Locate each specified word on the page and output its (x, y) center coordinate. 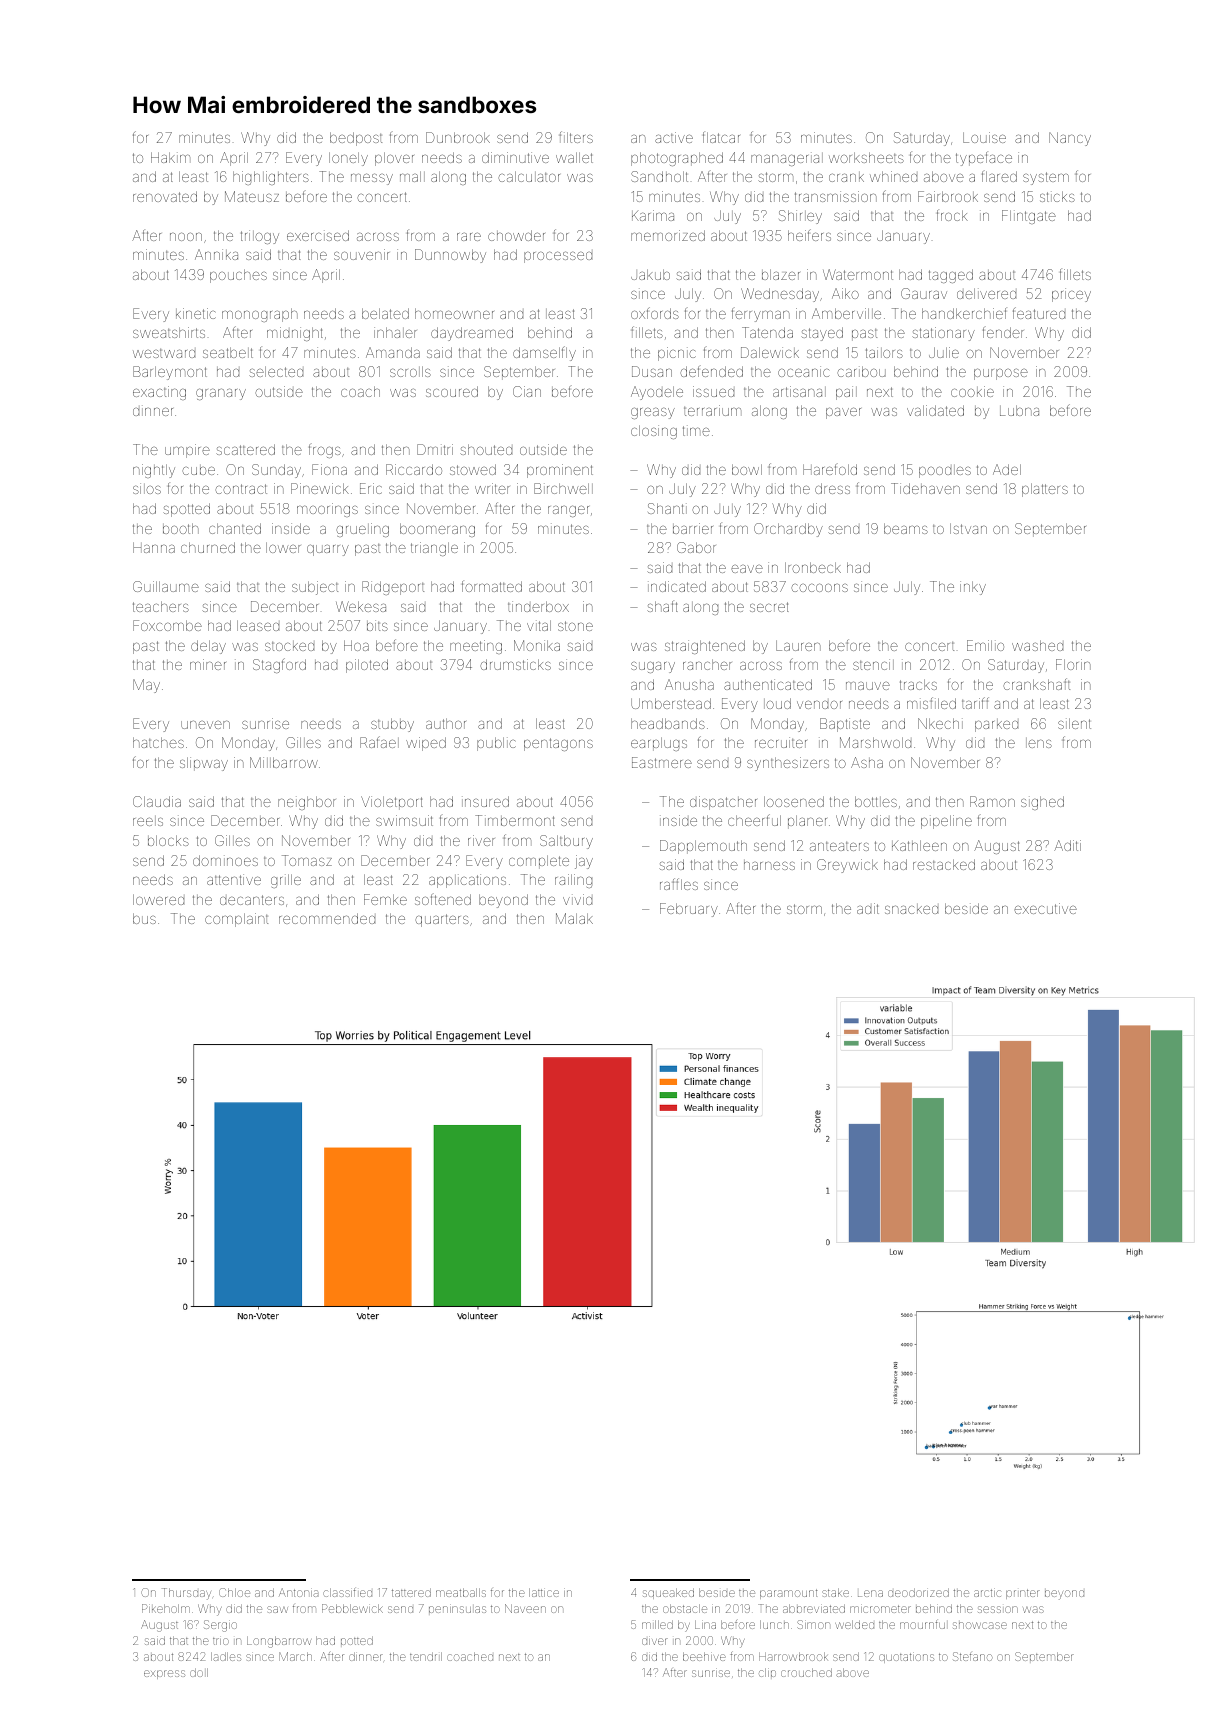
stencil (873, 664)
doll (199, 1672)
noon (186, 237)
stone (575, 626)
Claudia (157, 801)
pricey (1071, 295)
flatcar (721, 137)
